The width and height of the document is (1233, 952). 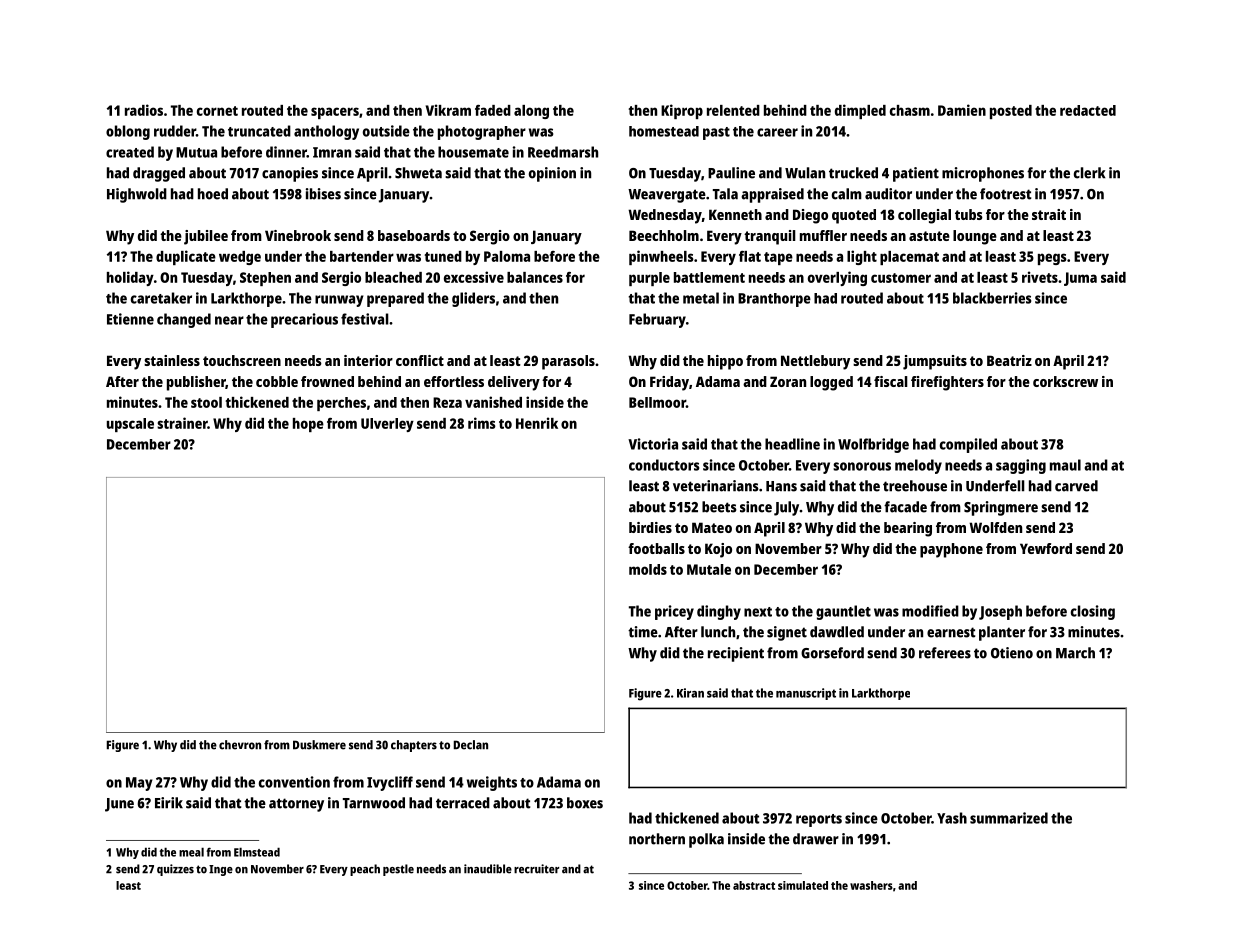 I want to click on Damien, so click(x=962, y=110).
